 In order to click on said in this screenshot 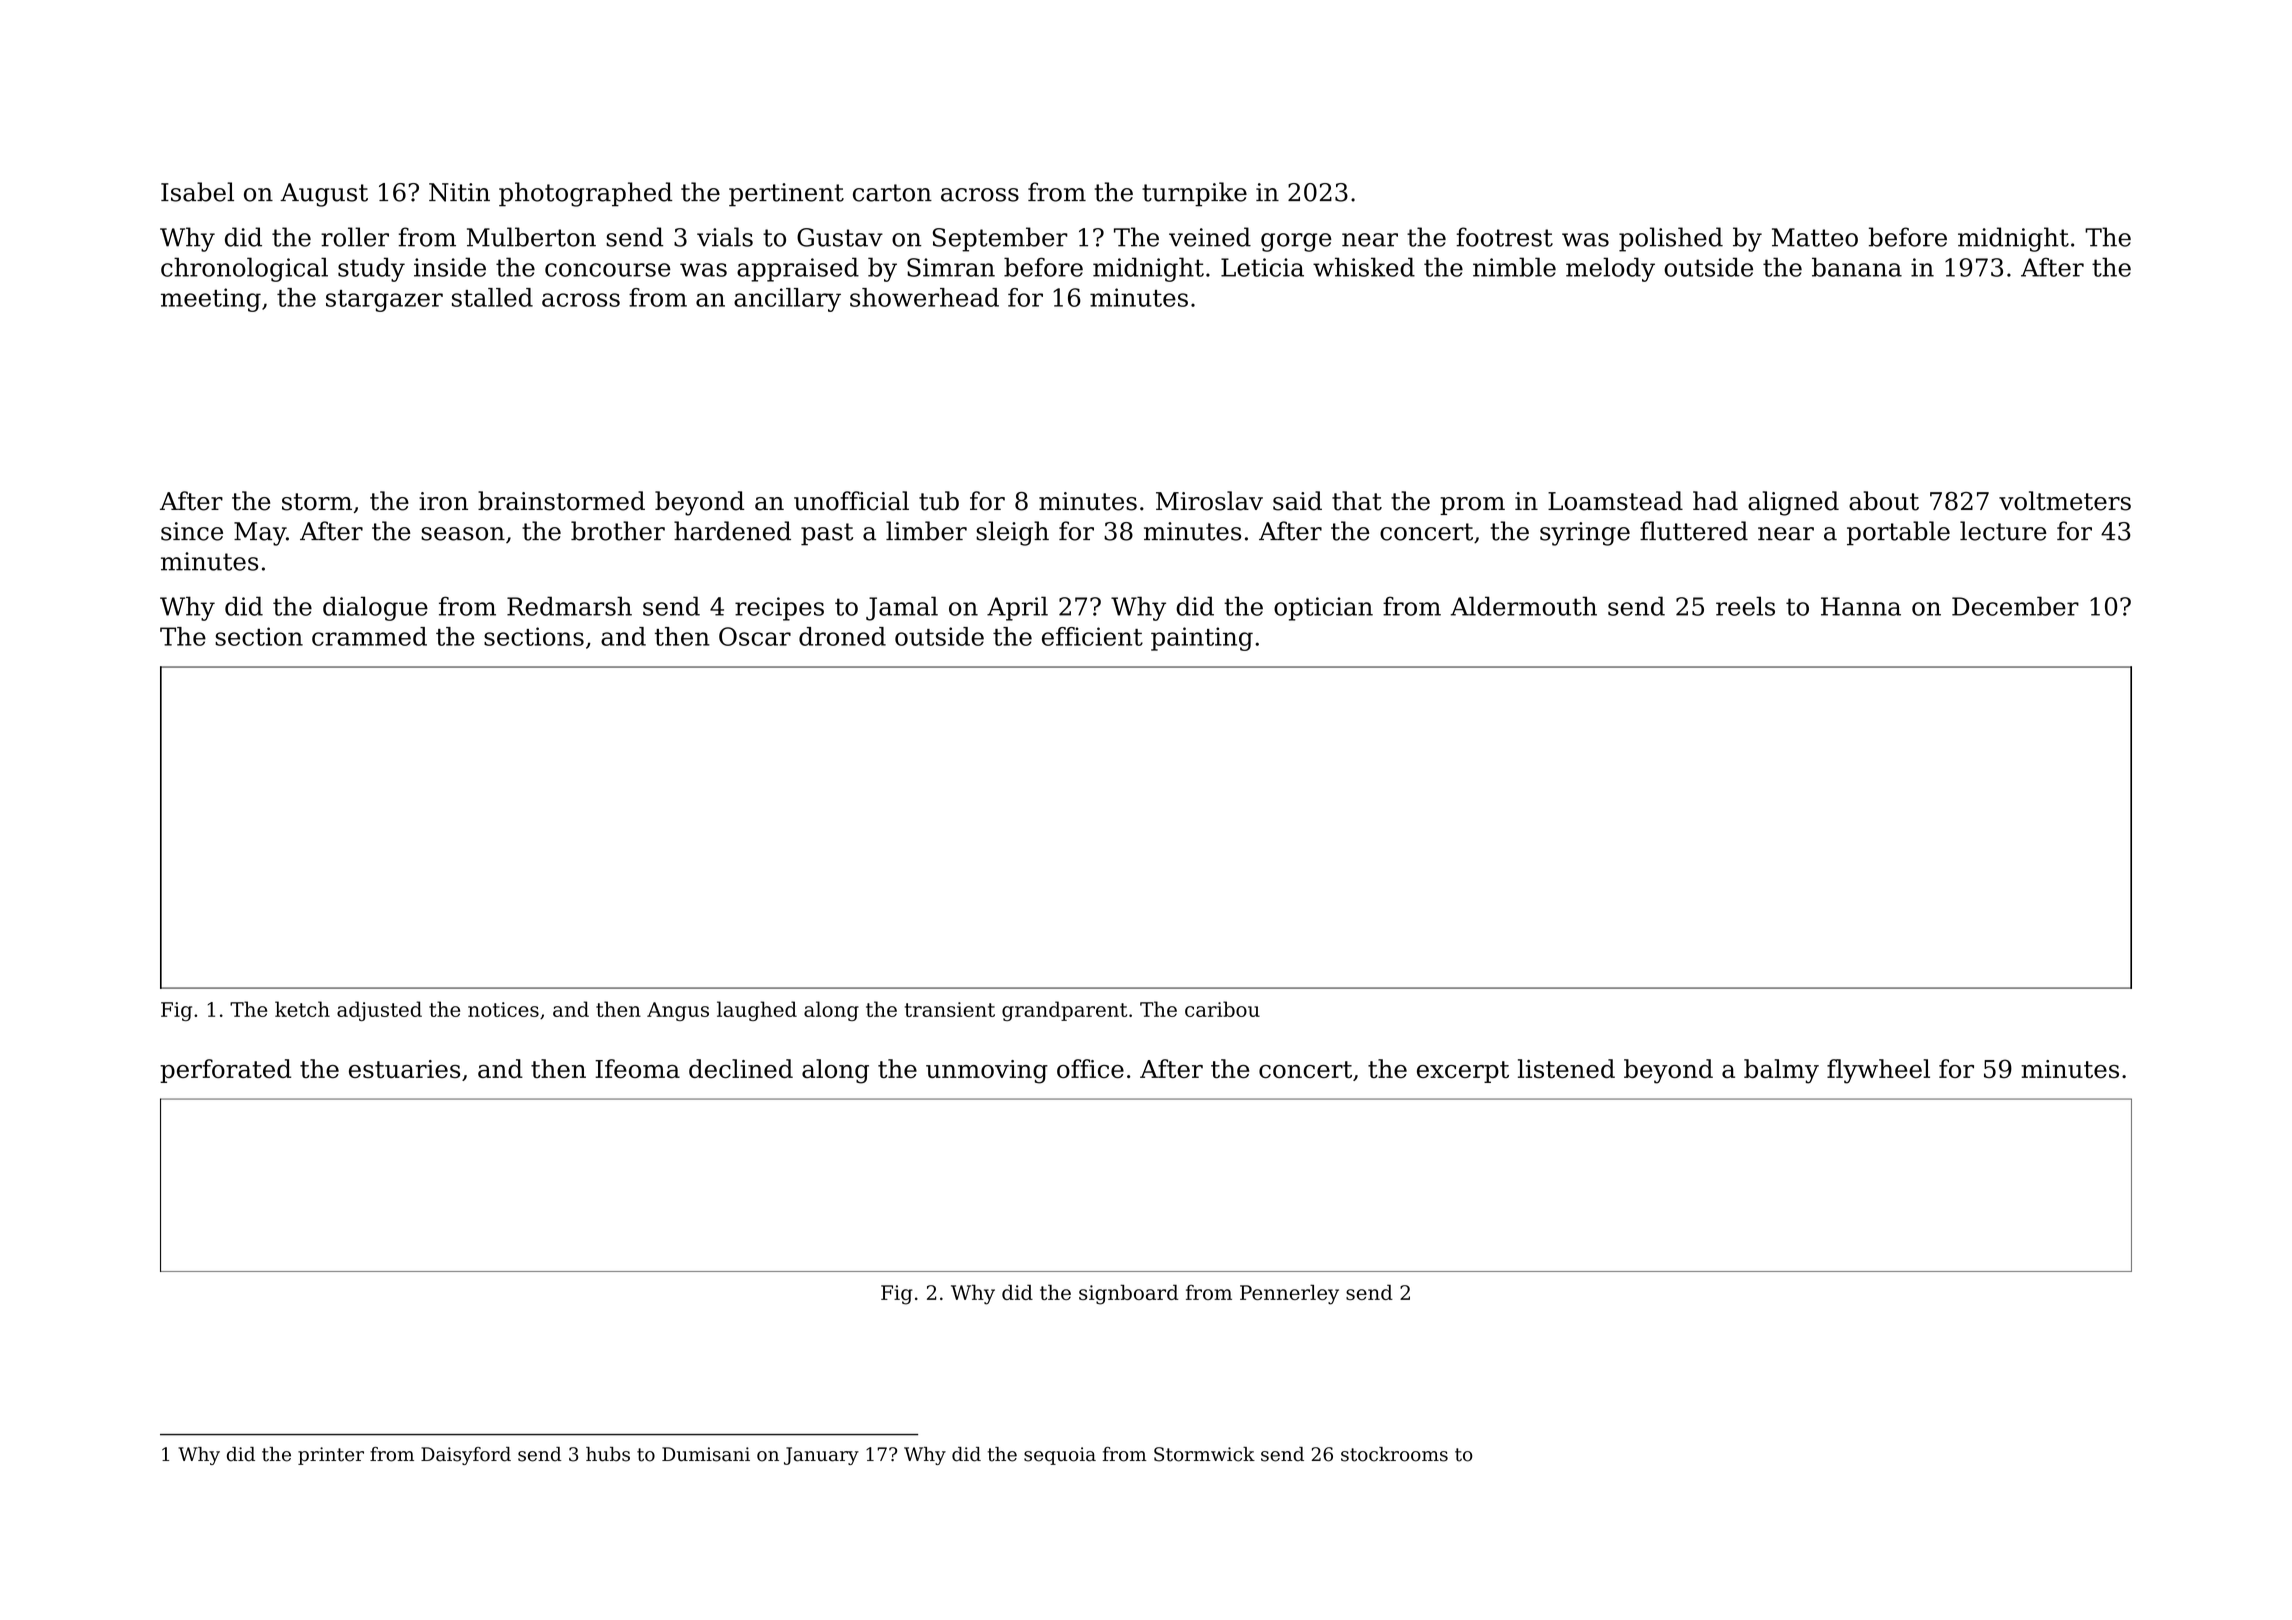, I will do `click(1297, 501)`.
